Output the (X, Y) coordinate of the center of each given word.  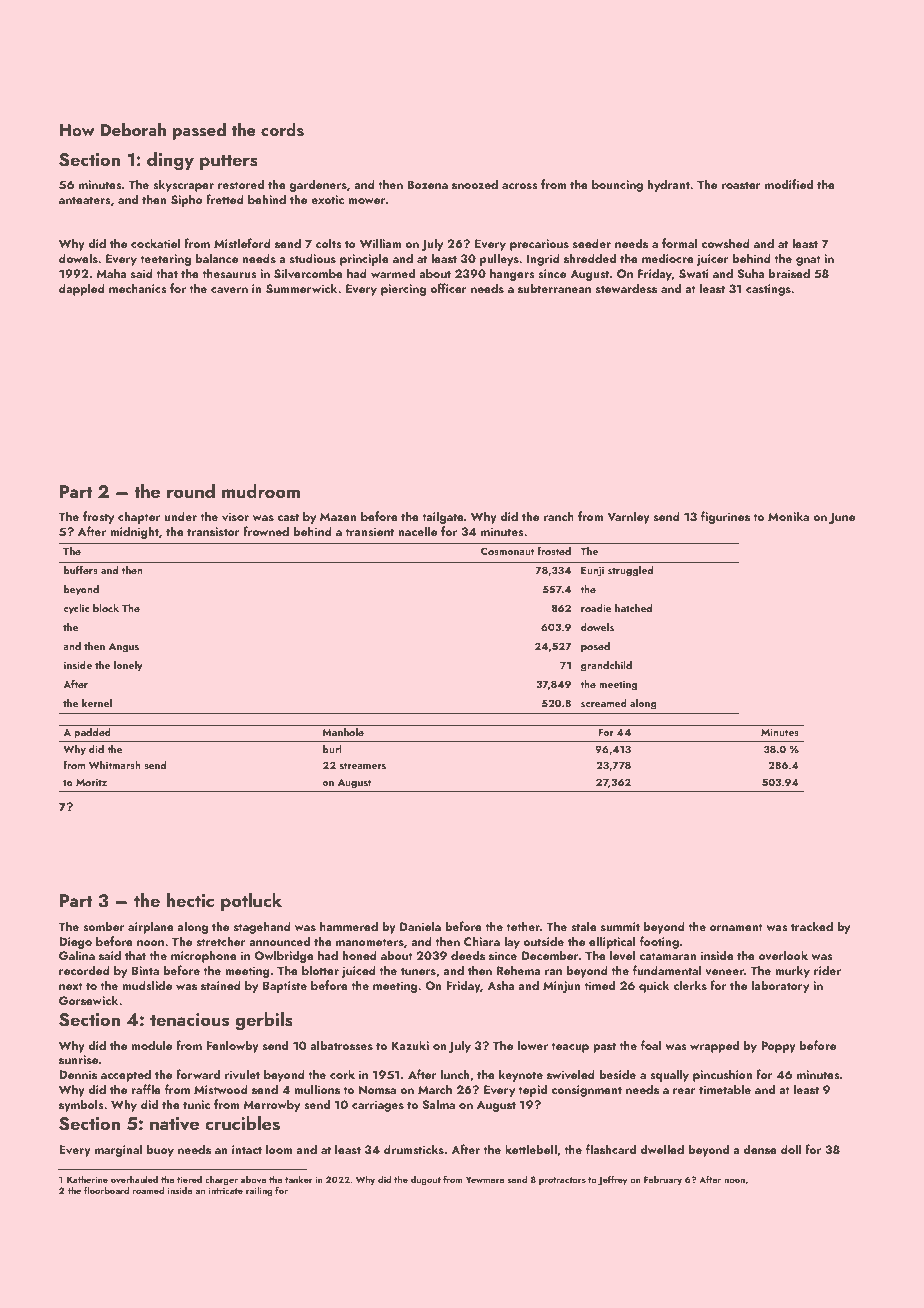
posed (595, 647)
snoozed (475, 184)
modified (789, 184)
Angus (124, 648)
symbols (81, 1105)
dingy (170, 161)
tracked (812, 926)
